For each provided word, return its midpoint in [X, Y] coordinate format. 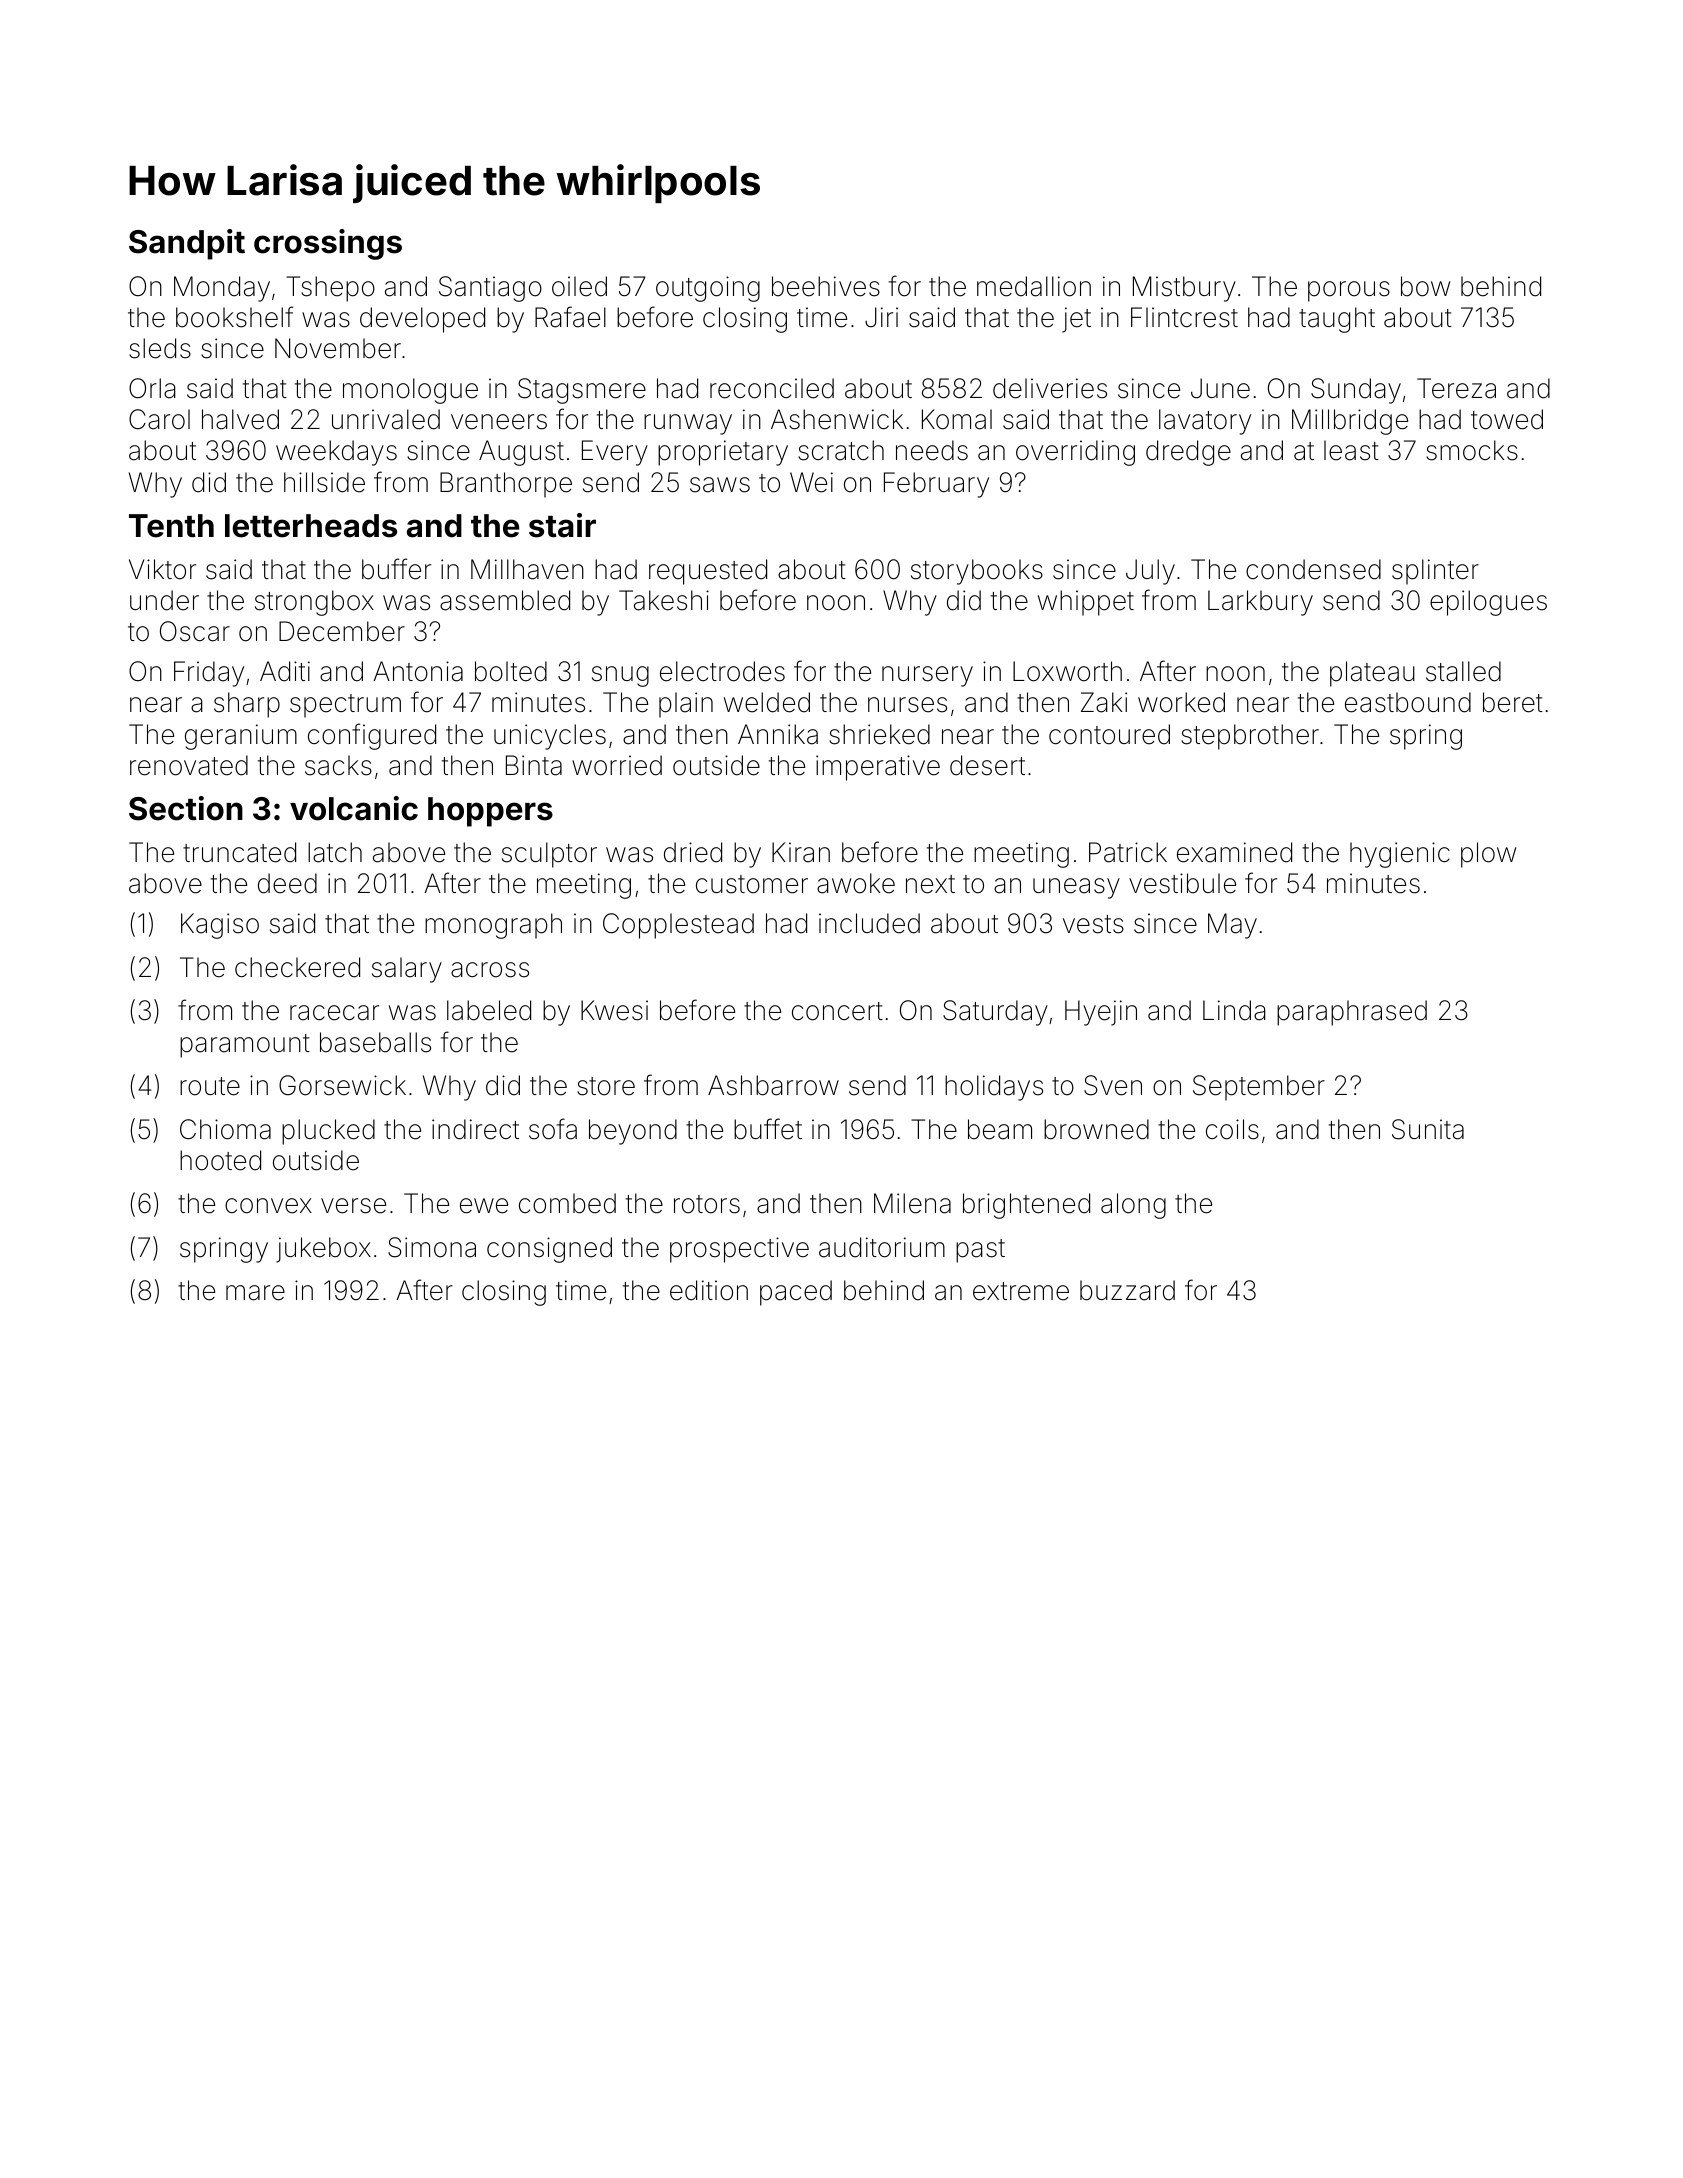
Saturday [995, 1013]
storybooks [977, 572]
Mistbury [1184, 289]
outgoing [708, 289]
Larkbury [1260, 603]
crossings [328, 244]
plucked [328, 1132]
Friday [209, 674]
